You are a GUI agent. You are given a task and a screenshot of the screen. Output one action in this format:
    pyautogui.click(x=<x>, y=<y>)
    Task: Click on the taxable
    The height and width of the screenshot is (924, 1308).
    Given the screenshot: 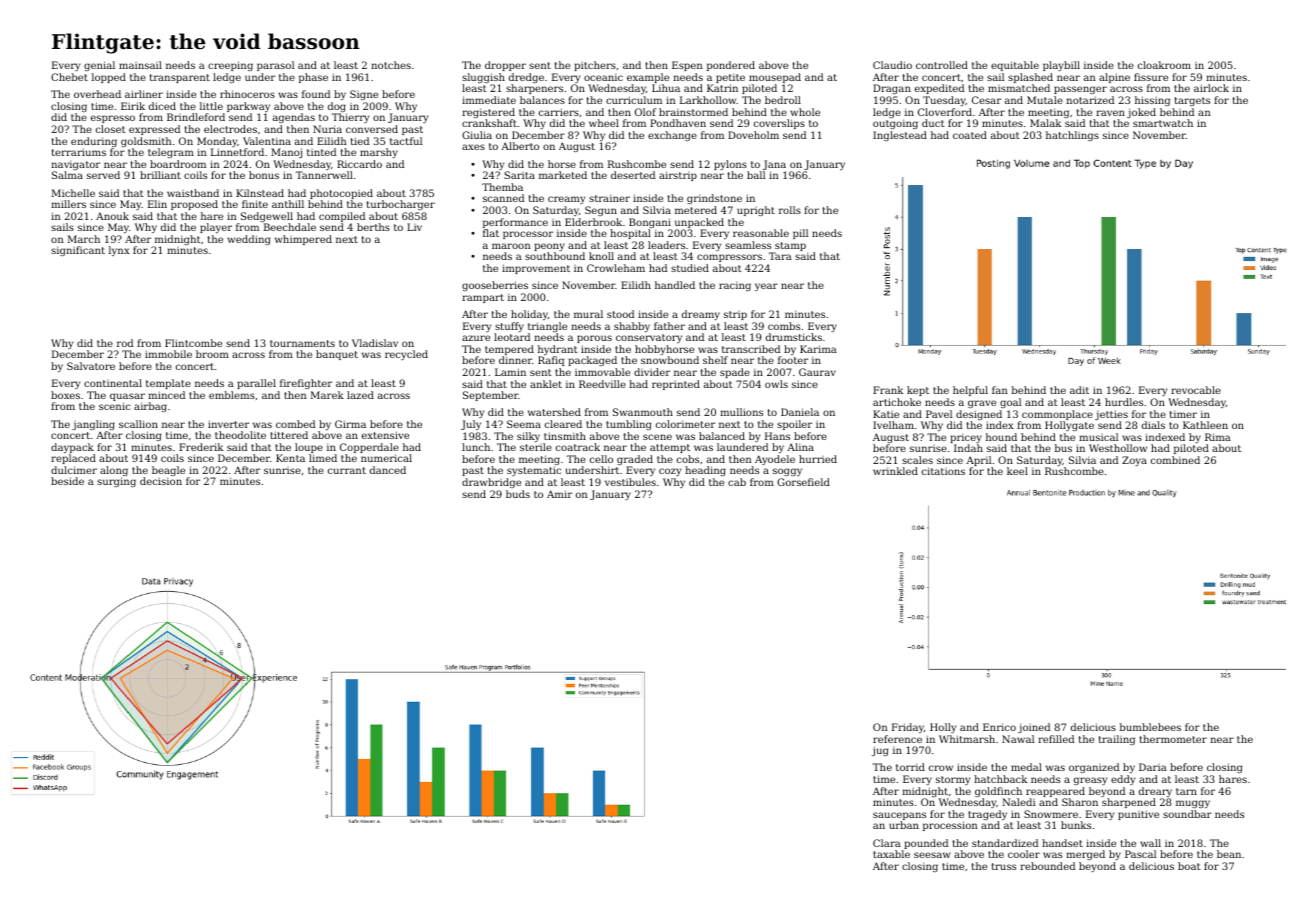 What is the action you would take?
    pyautogui.click(x=891, y=854)
